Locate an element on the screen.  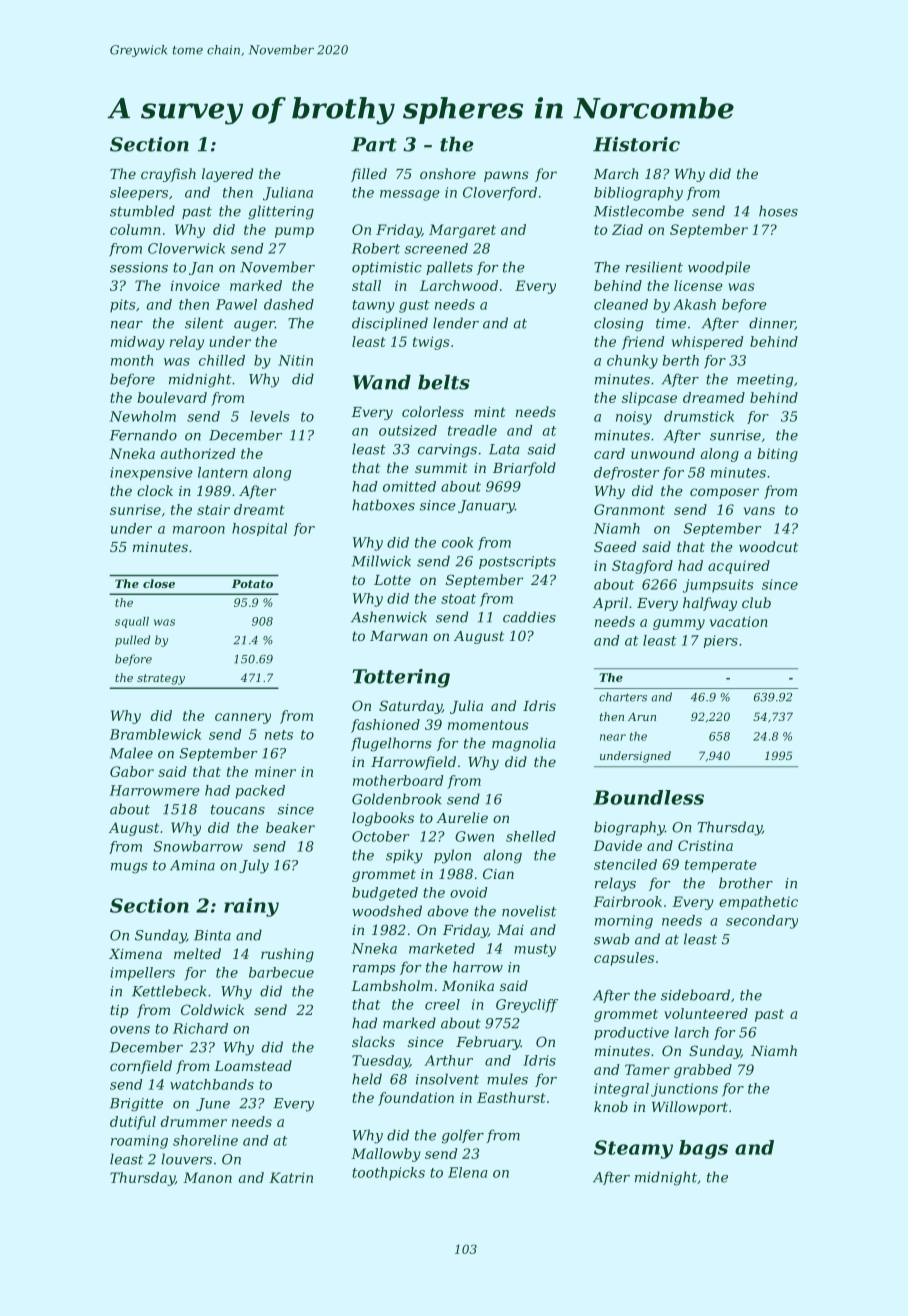
cannery is located at coordinates (243, 718).
